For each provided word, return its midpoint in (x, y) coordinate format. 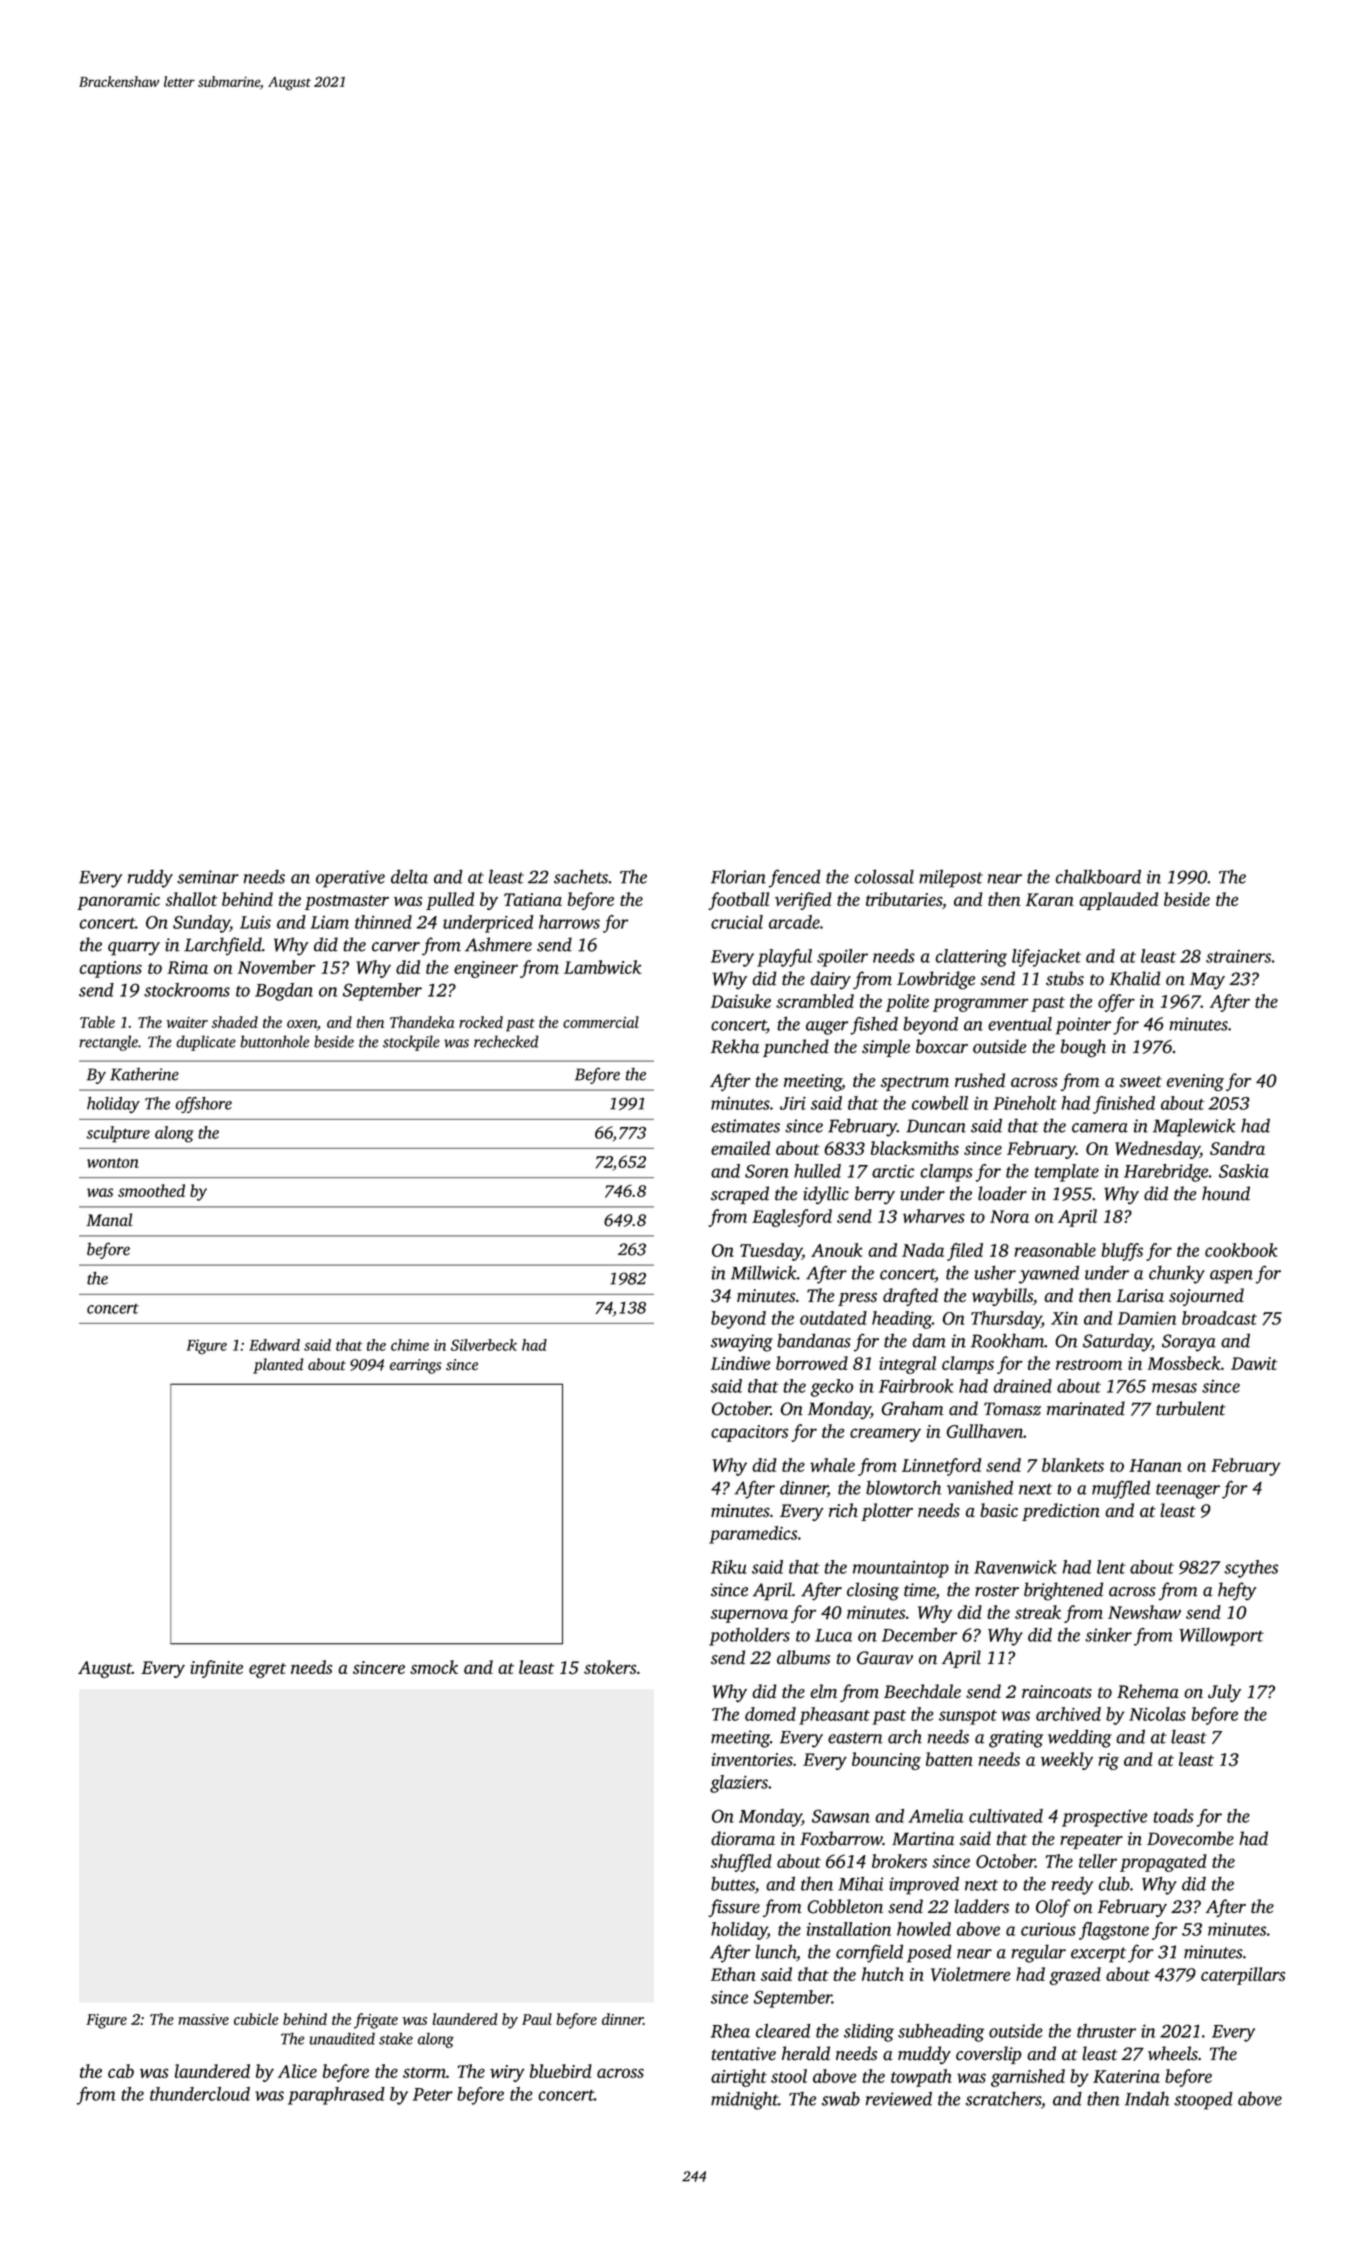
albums (803, 1657)
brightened (1063, 1591)
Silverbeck (484, 1345)
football (738, 901)
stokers (610, 1667)
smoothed (151, 1190)
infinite (216, 1669)
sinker (1108, 1635)
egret (267, 1670)
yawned (1049, 1275)
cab (121, 2071)
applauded (1118, 901)
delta (409, 876)
